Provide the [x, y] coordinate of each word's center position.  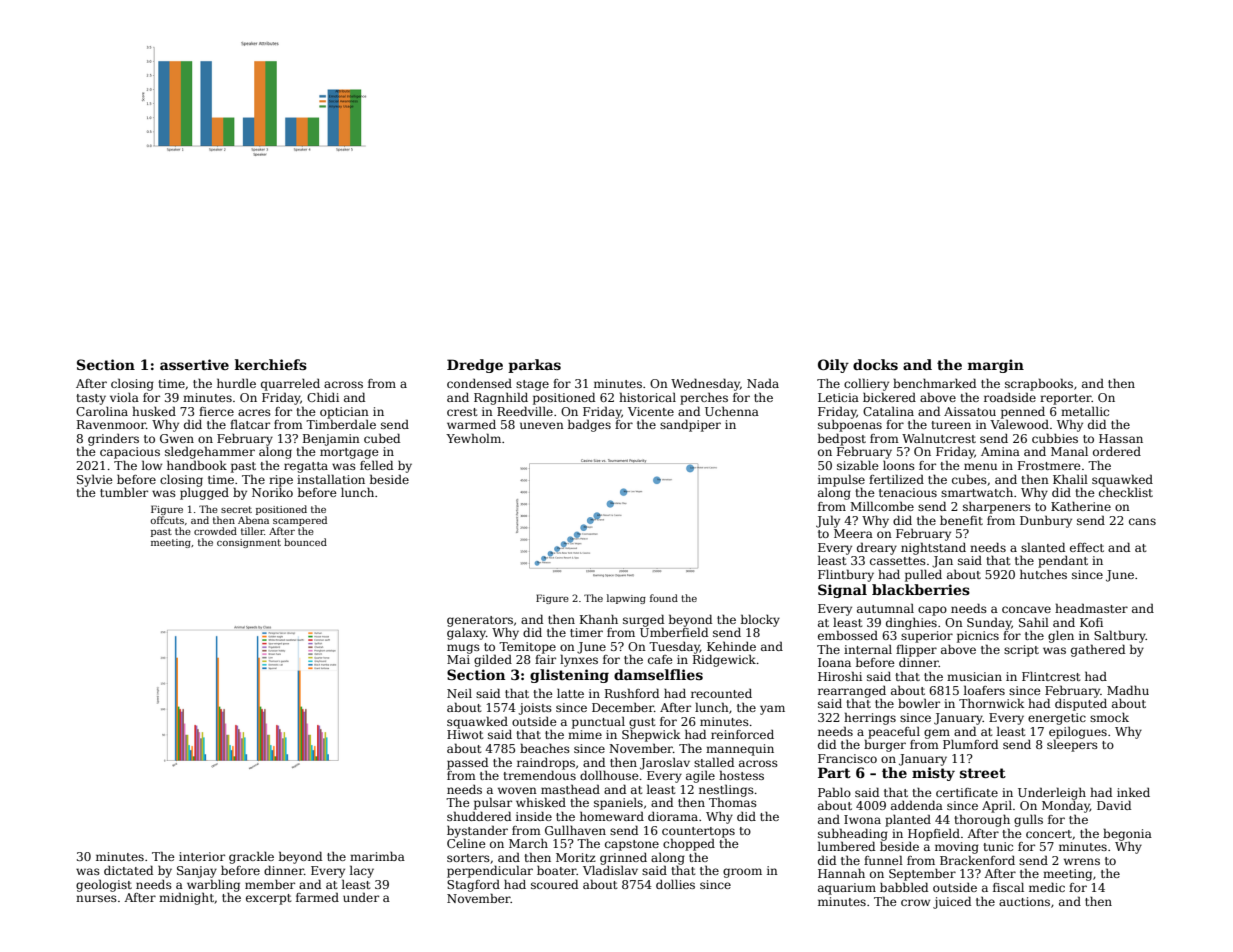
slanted [1043, 547]
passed [467, 763]
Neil [459, 693]
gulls [1028, 820]
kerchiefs [271, 364]
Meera [853, 533]
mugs [463, 649]
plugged [204, 493]
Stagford [473, 885]
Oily [833, 366]
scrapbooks [1039, 384]
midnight [186, 898]
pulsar [493, 803]
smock [1109, 717]
